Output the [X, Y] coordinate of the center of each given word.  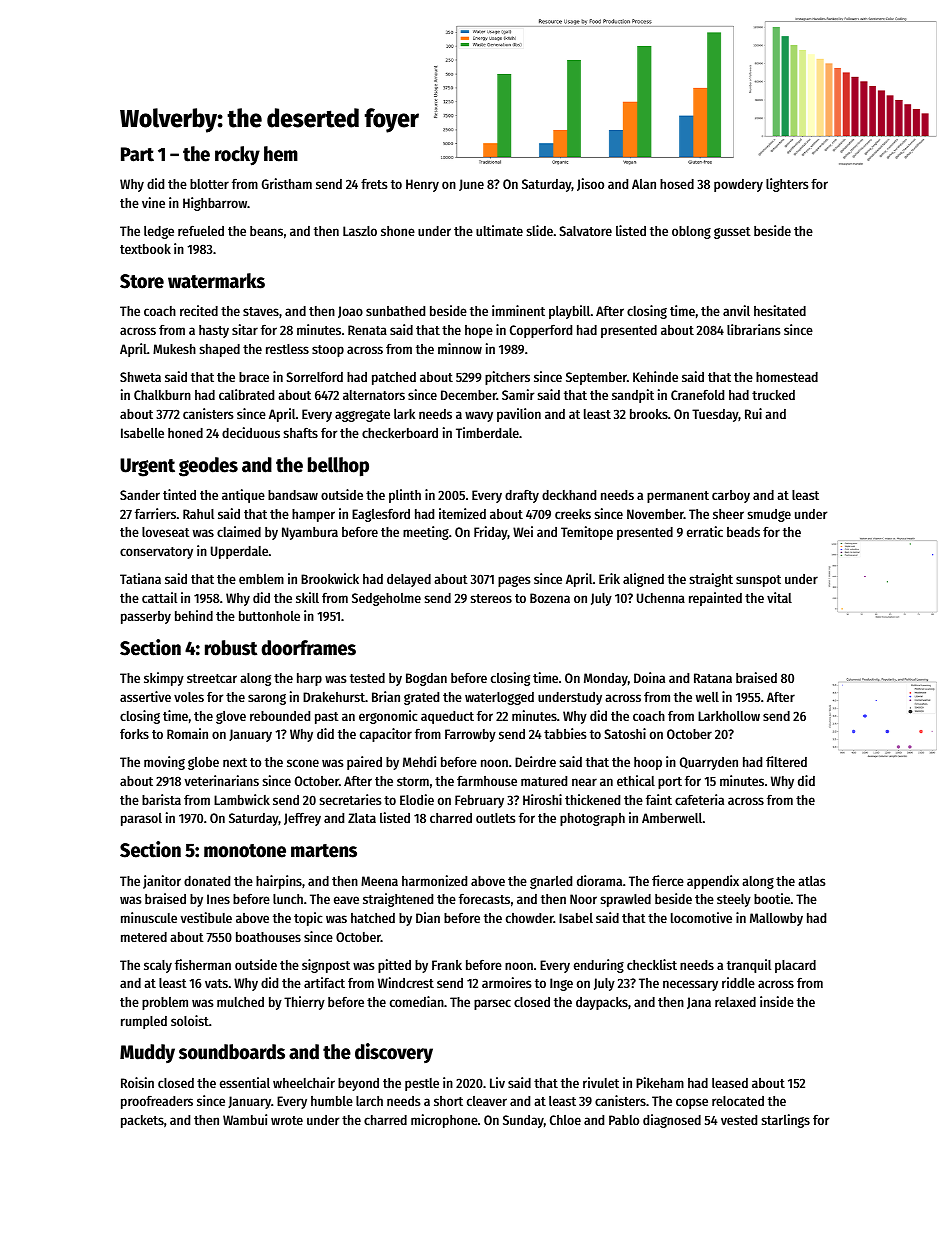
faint [659, 799]
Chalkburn [162, 395]
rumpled [144, 1022]
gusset [732, 233]
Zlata [362, 818]
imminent [518, 310]
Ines [218, 899]
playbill [569, 312]
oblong [691, 232]
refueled [201, 231]
